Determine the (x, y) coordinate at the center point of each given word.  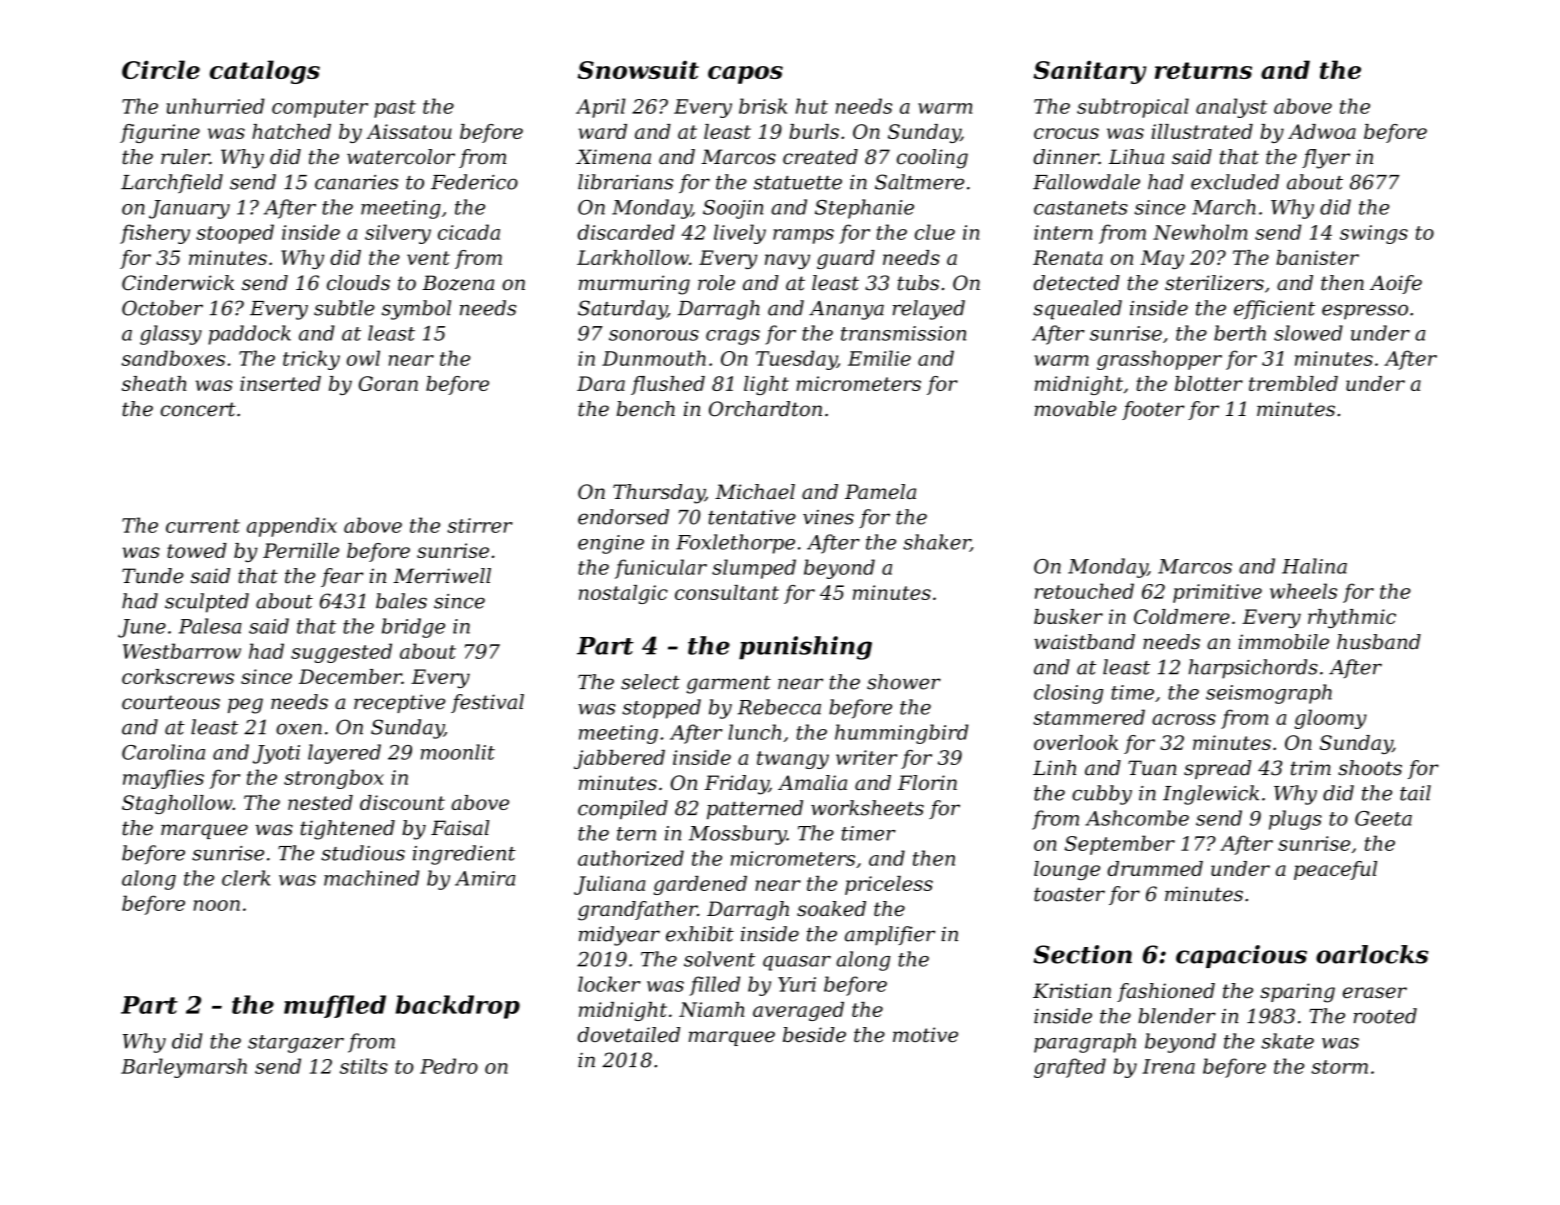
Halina (1314, 566)
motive (925, 1034)
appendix (292, 527)
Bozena (458, 283)
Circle (161, 69)
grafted (1070, 1068)
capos (745, 75)
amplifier (890, 936)
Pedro (449, 1066)
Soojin (733, 209)
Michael (755, 491)
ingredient (464, 855)
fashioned (1166, 992)
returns (1203, 70)
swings (1374, 234)
